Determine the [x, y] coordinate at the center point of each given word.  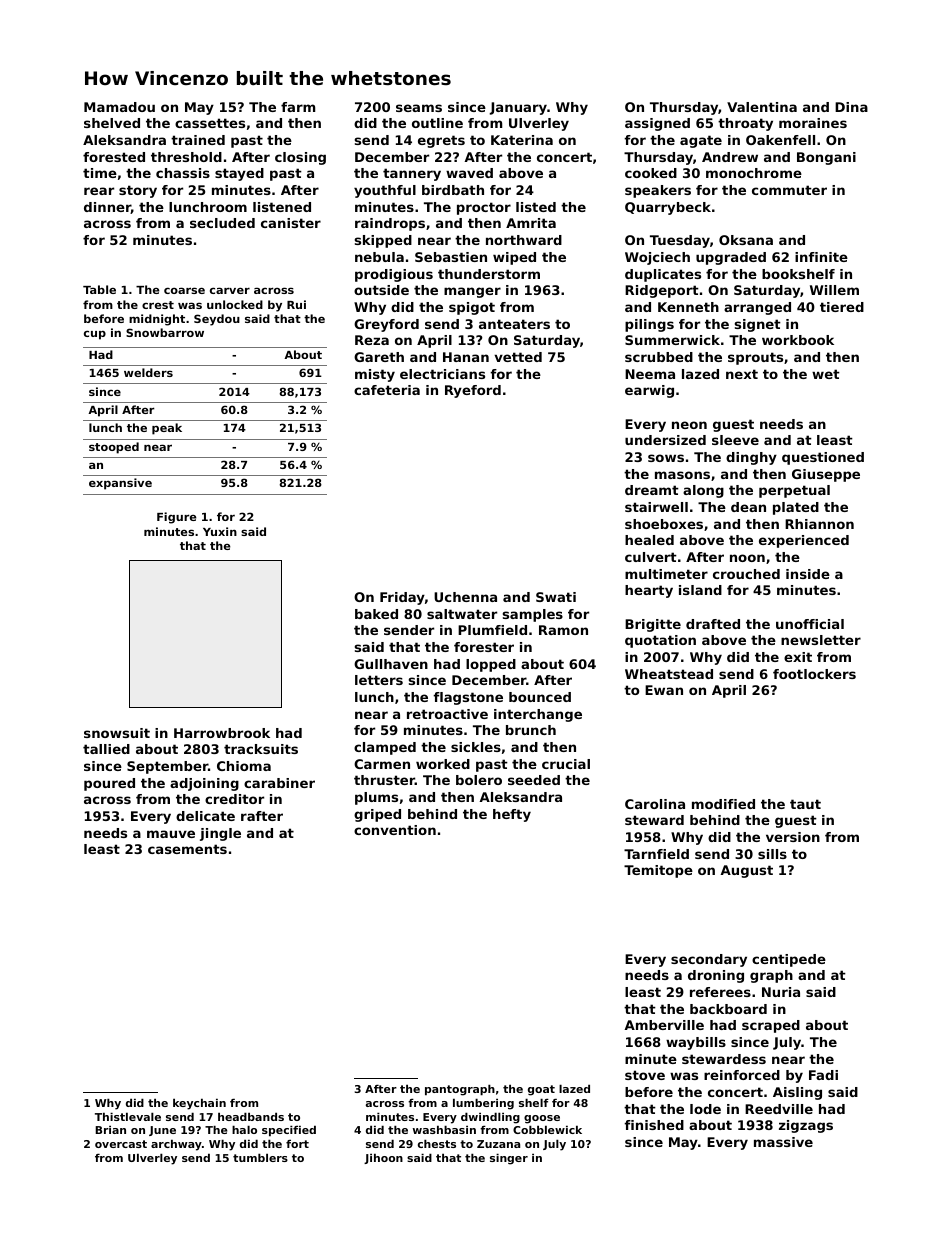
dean [748, 507]
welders [148, 372]
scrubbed [659, 357]
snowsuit [117, 733]
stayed [239, 174]
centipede [789, 960]
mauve [171, 834]
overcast [121, 1144]
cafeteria [387, 390]
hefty [512, 815]
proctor [484, 208]
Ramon [563, 630]
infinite [821, 257]
